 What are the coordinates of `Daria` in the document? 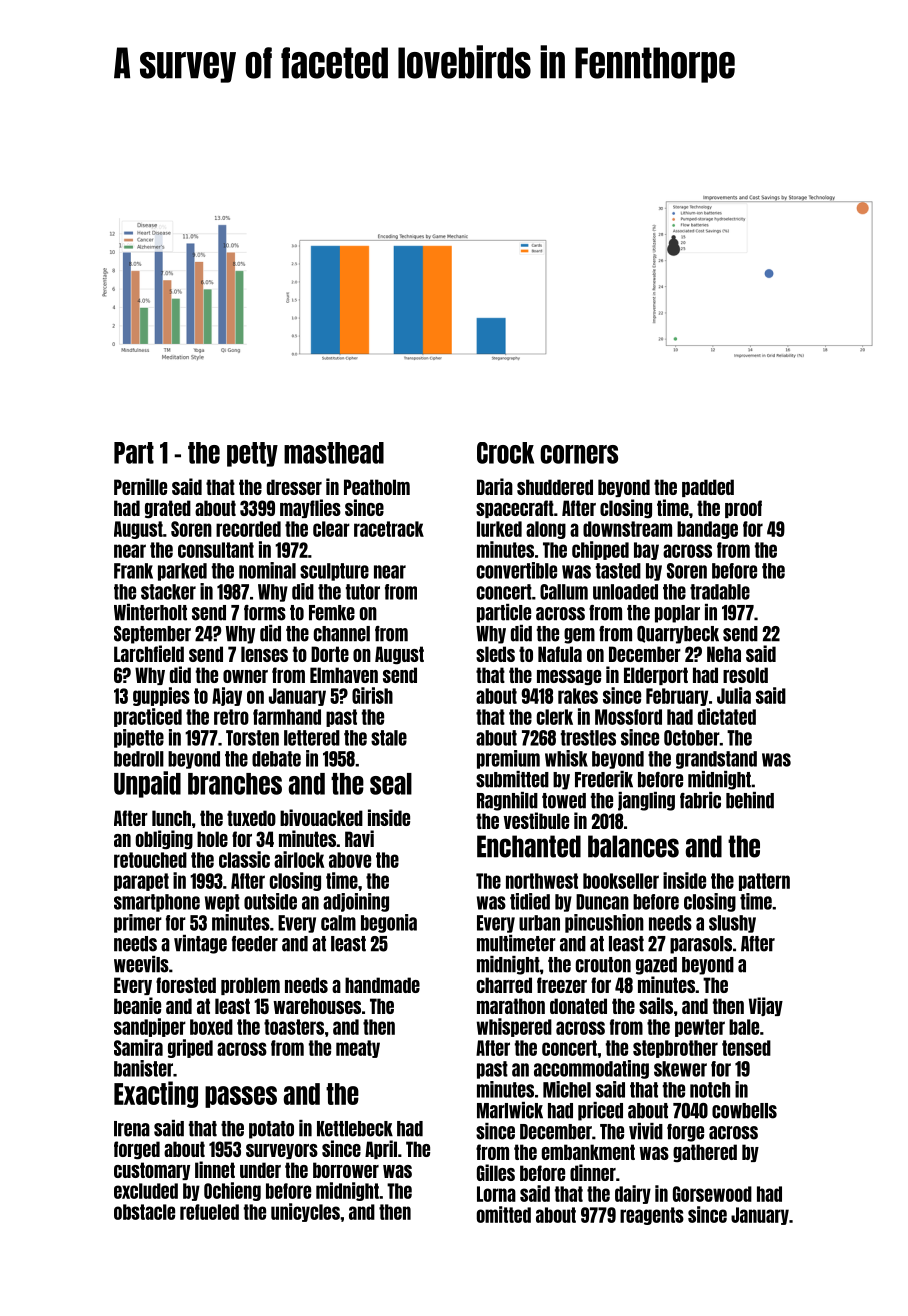 It's located at (495, 486).
